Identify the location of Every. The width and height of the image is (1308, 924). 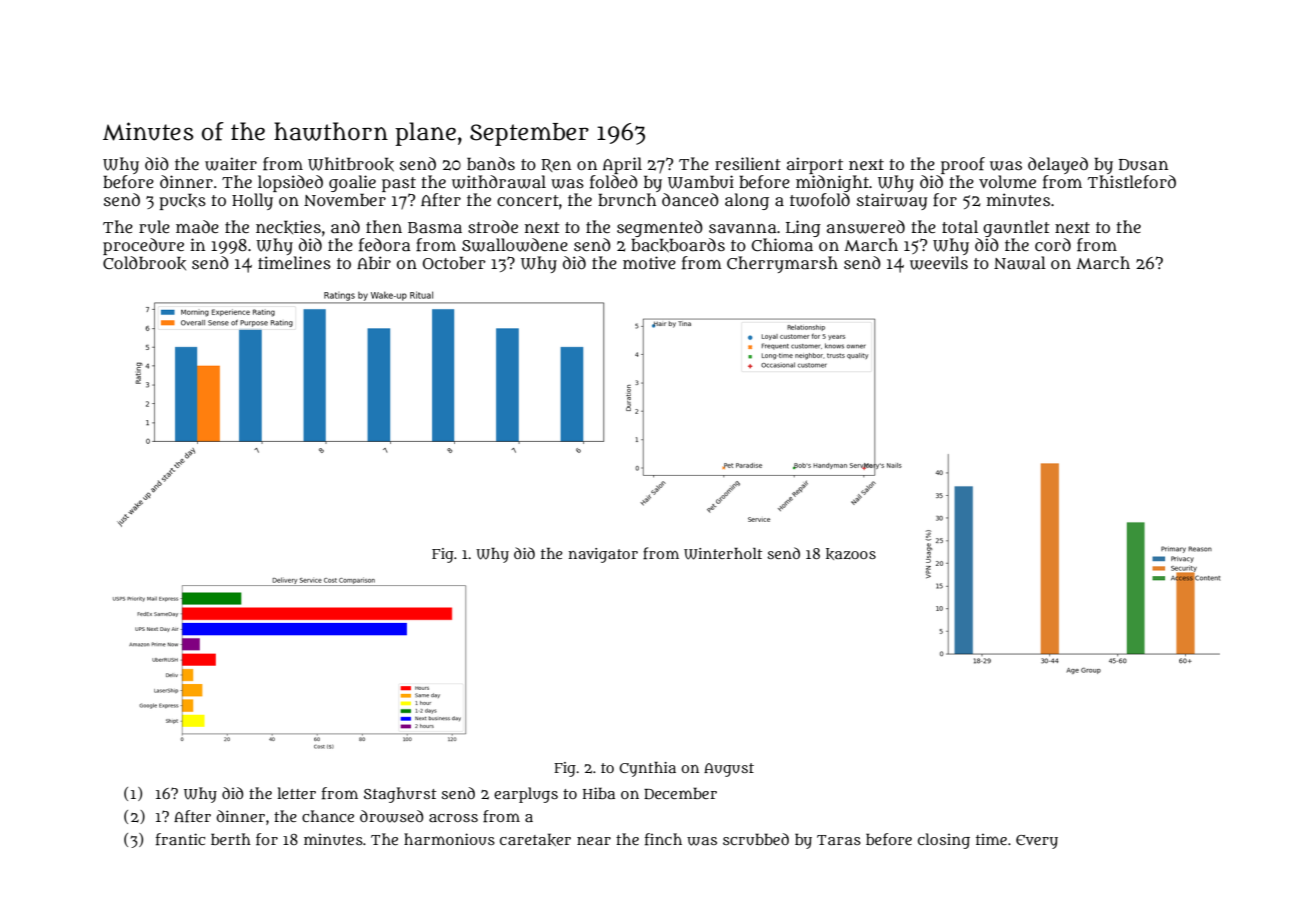
(1037, 842).
